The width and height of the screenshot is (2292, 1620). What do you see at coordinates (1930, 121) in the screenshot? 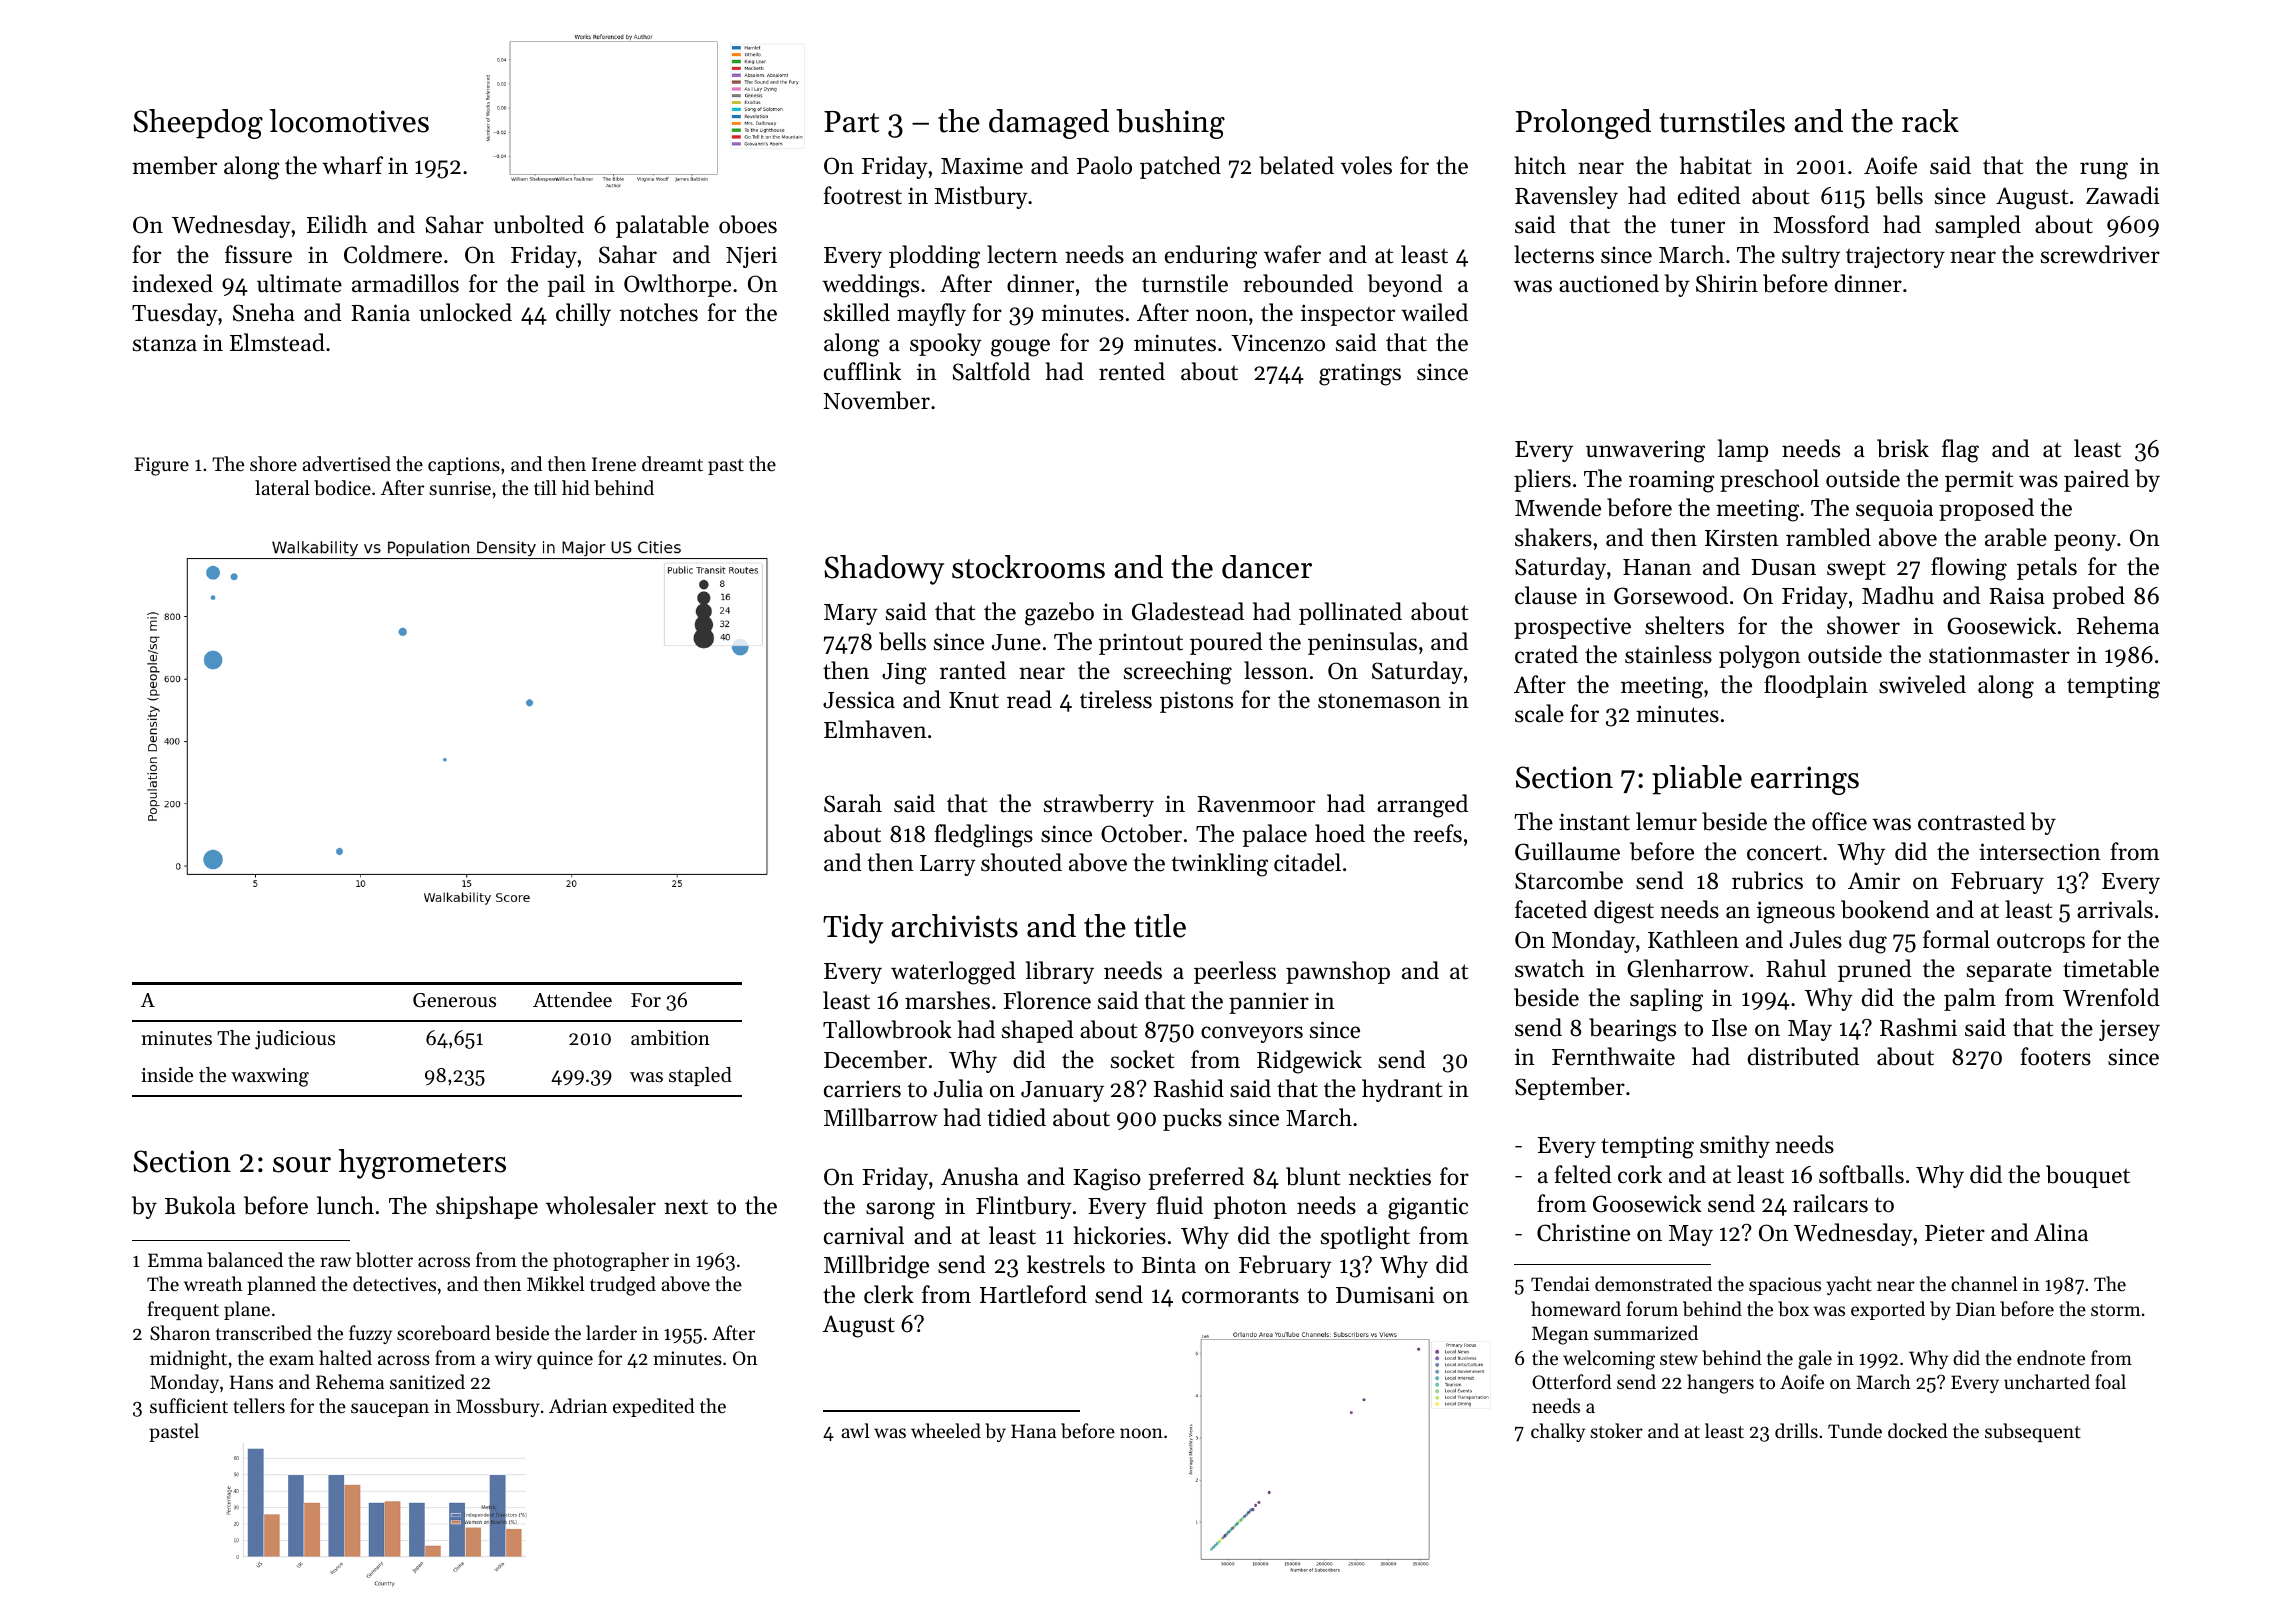
I see `rack` at bounding box center [1930, 121].
